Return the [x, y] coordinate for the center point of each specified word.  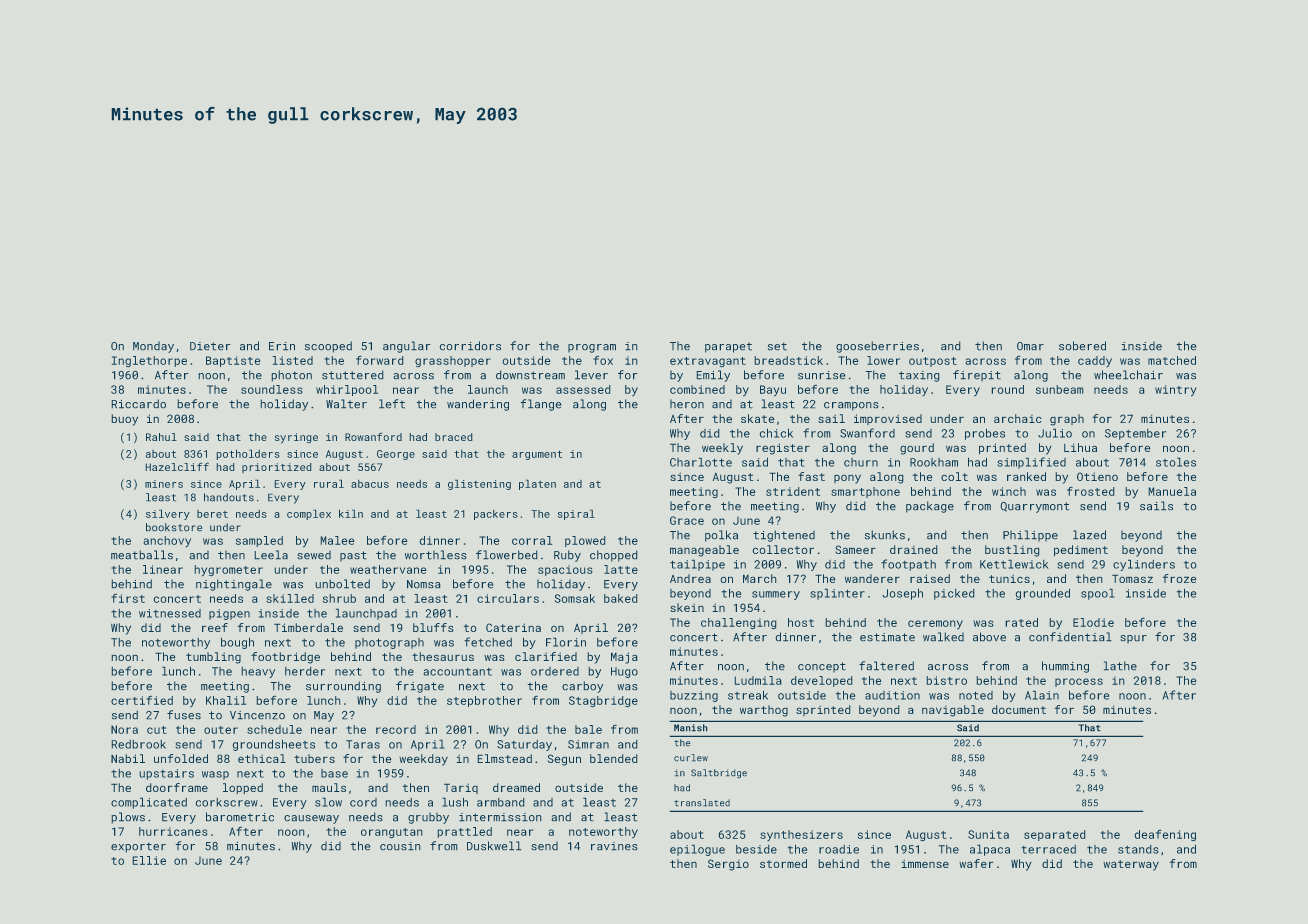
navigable [953, 711]
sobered [1082, 346]
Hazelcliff [177, 466]
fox [603, 360]
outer [221, 730]
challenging [739, 624]
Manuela [1172, 491]
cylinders [1144, 565]
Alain [1042, 695]
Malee [337, 540]
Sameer [855, 549]
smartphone [865, 492]
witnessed [170, 613]
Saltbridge [719, 773]
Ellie [149, 860]
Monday [153, 347]
